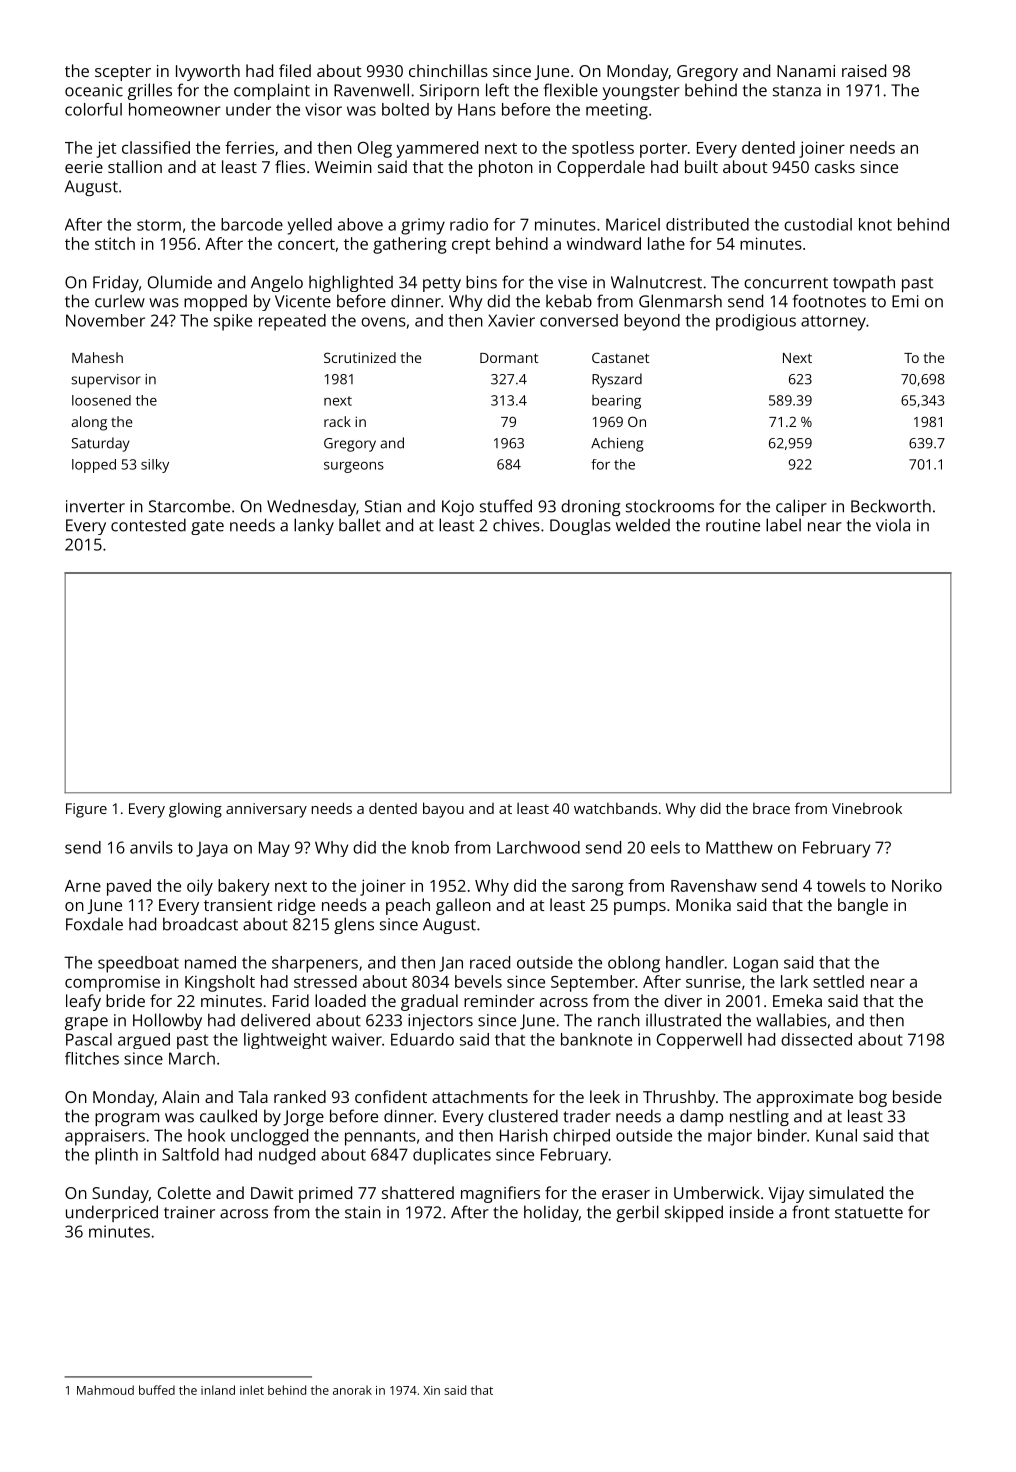 The width and height of the screenshot is (1016, 1472). What do you see at coordinates (805, 1099) in the screenshot?
I see `approximate` at bounding box center [805, 1099].
